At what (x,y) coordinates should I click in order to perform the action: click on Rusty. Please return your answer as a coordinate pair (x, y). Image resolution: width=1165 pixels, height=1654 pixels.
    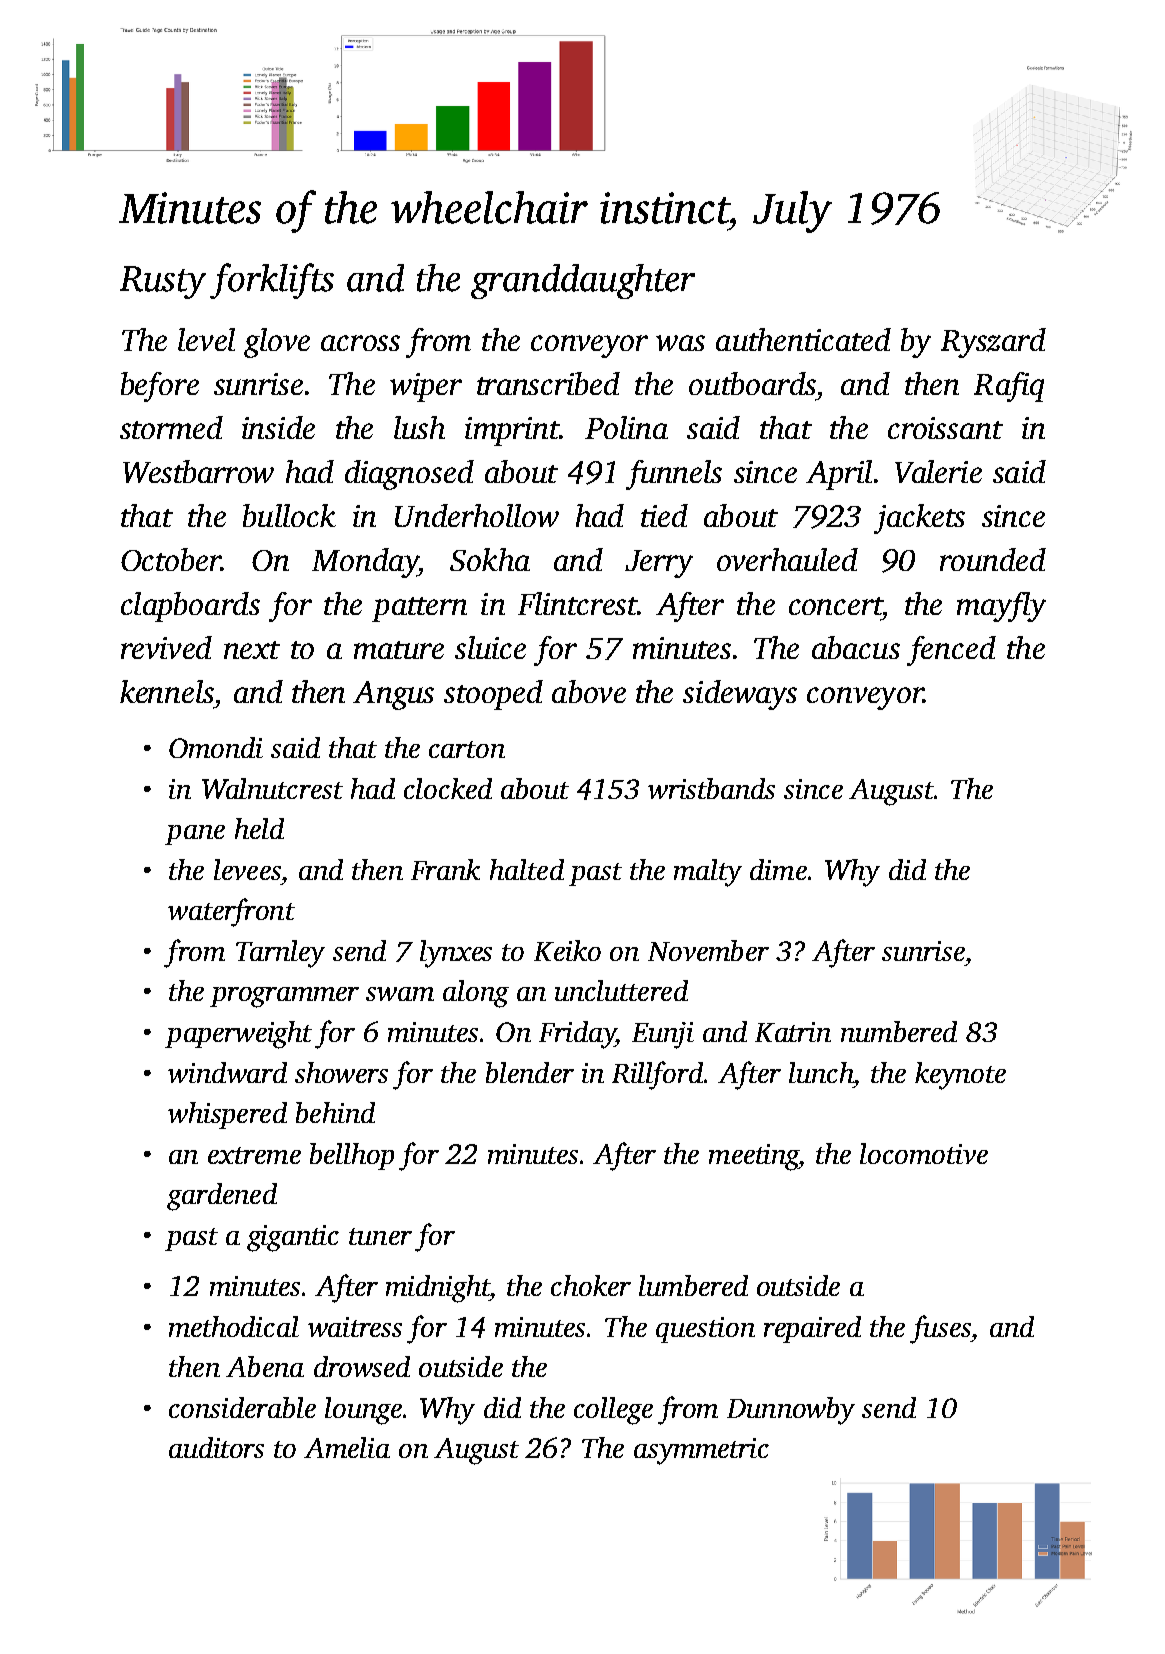
    Looking at the image, I should click on (163, 282).
